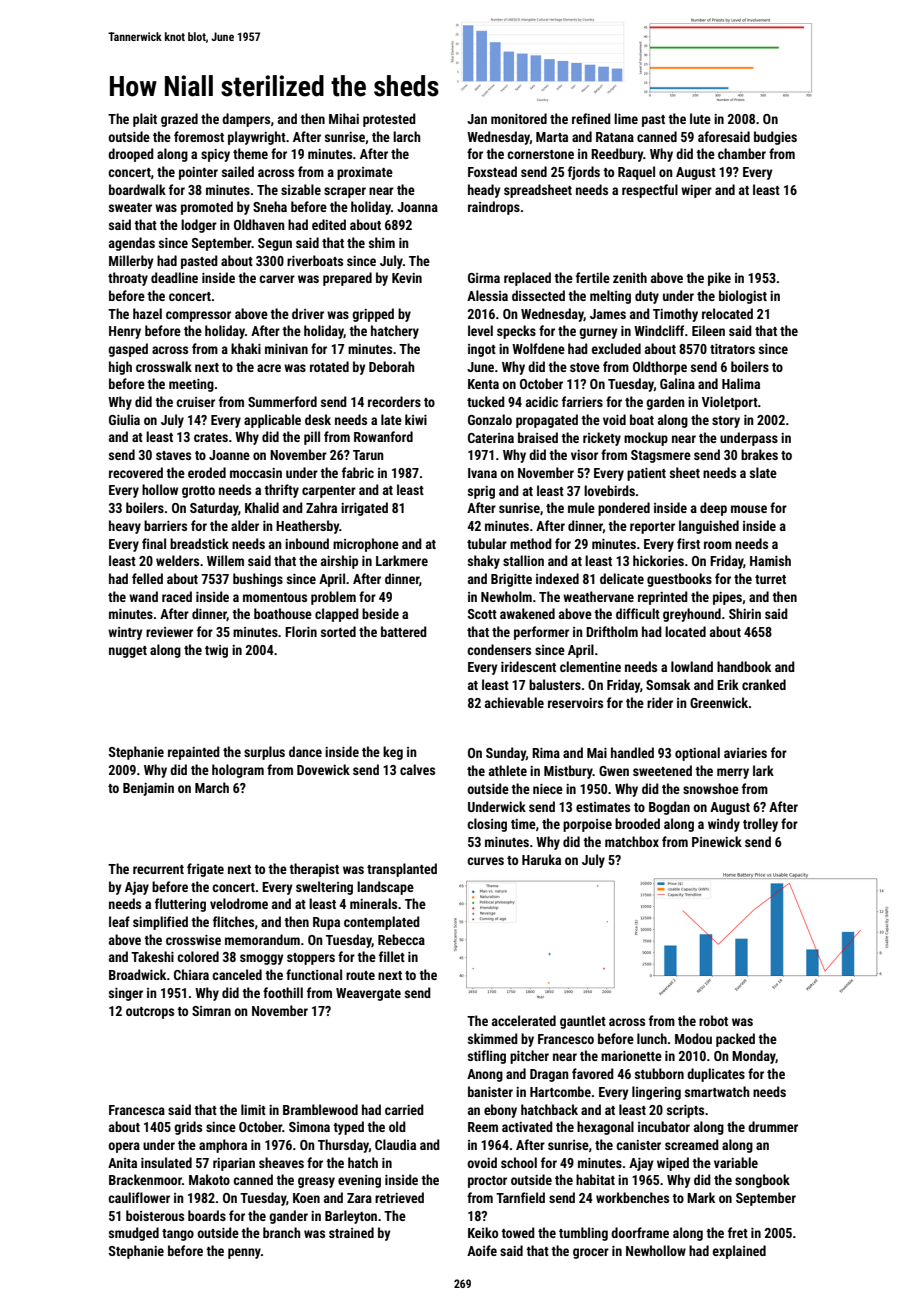 Image resolution: width=908 pixels, height=1316 pixels. I want to click on recurrent, so click(158, 869).
